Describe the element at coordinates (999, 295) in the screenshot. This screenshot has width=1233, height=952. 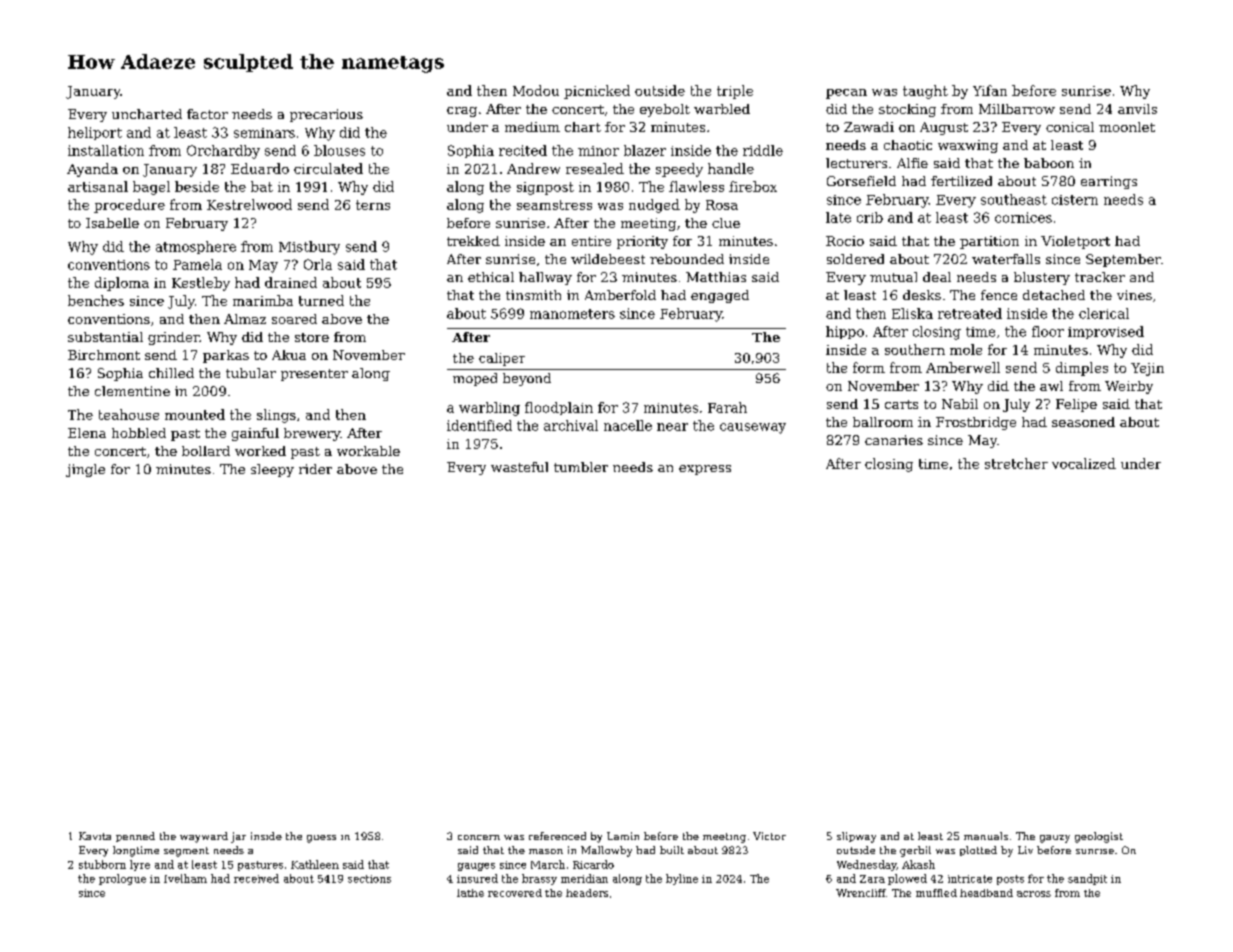
I see `fence` at that location.
